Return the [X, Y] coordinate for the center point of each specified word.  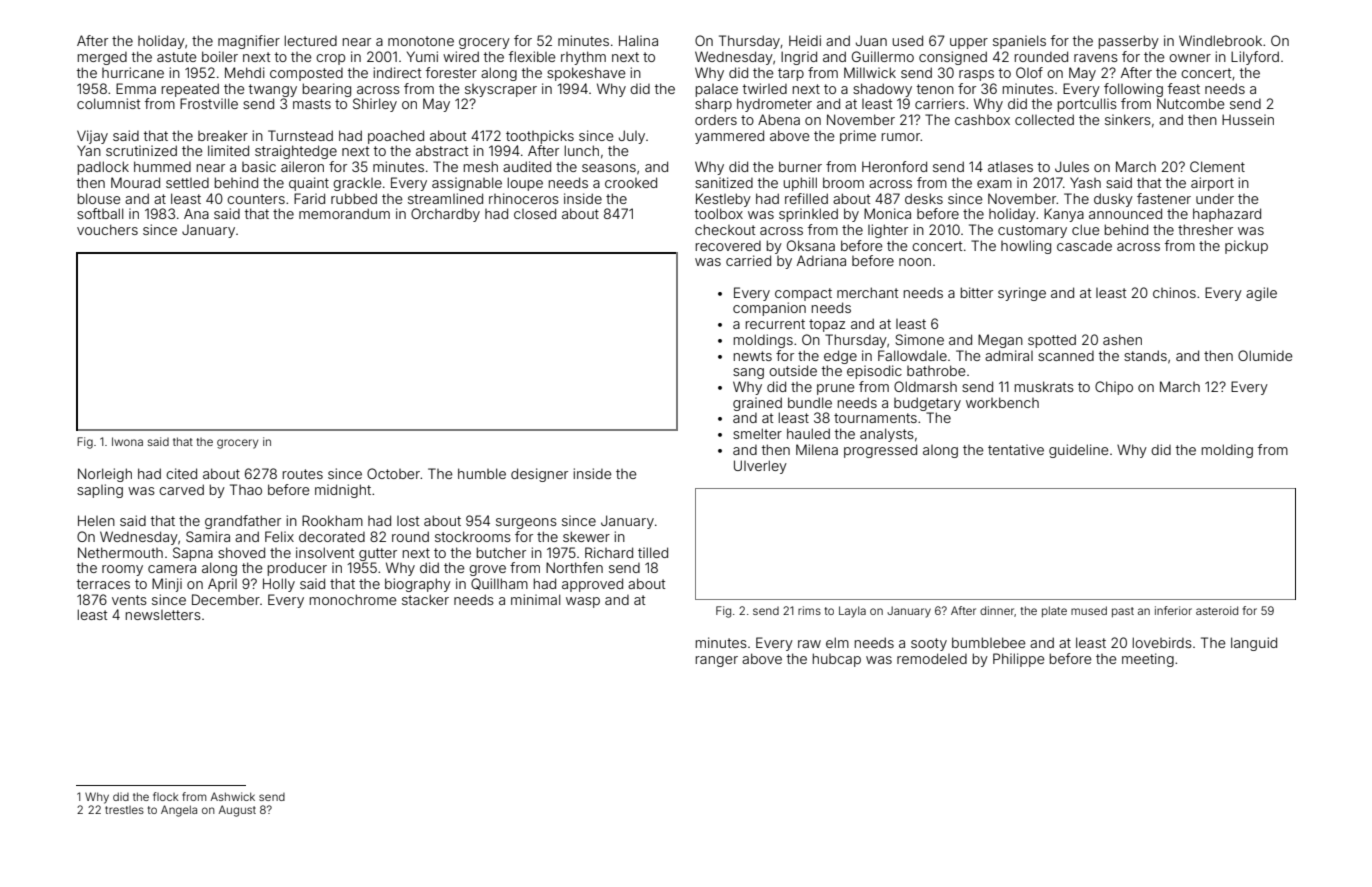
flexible [532, 56]
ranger [717, 661]
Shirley [375, 105]
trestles [124, 810]
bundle [810, 402]
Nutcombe [1191, 103]
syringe [1022, 294]
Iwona [127, 441]
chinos [1174, 292]
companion [769, 309]
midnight [343, 491]
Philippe [1019, 660]
